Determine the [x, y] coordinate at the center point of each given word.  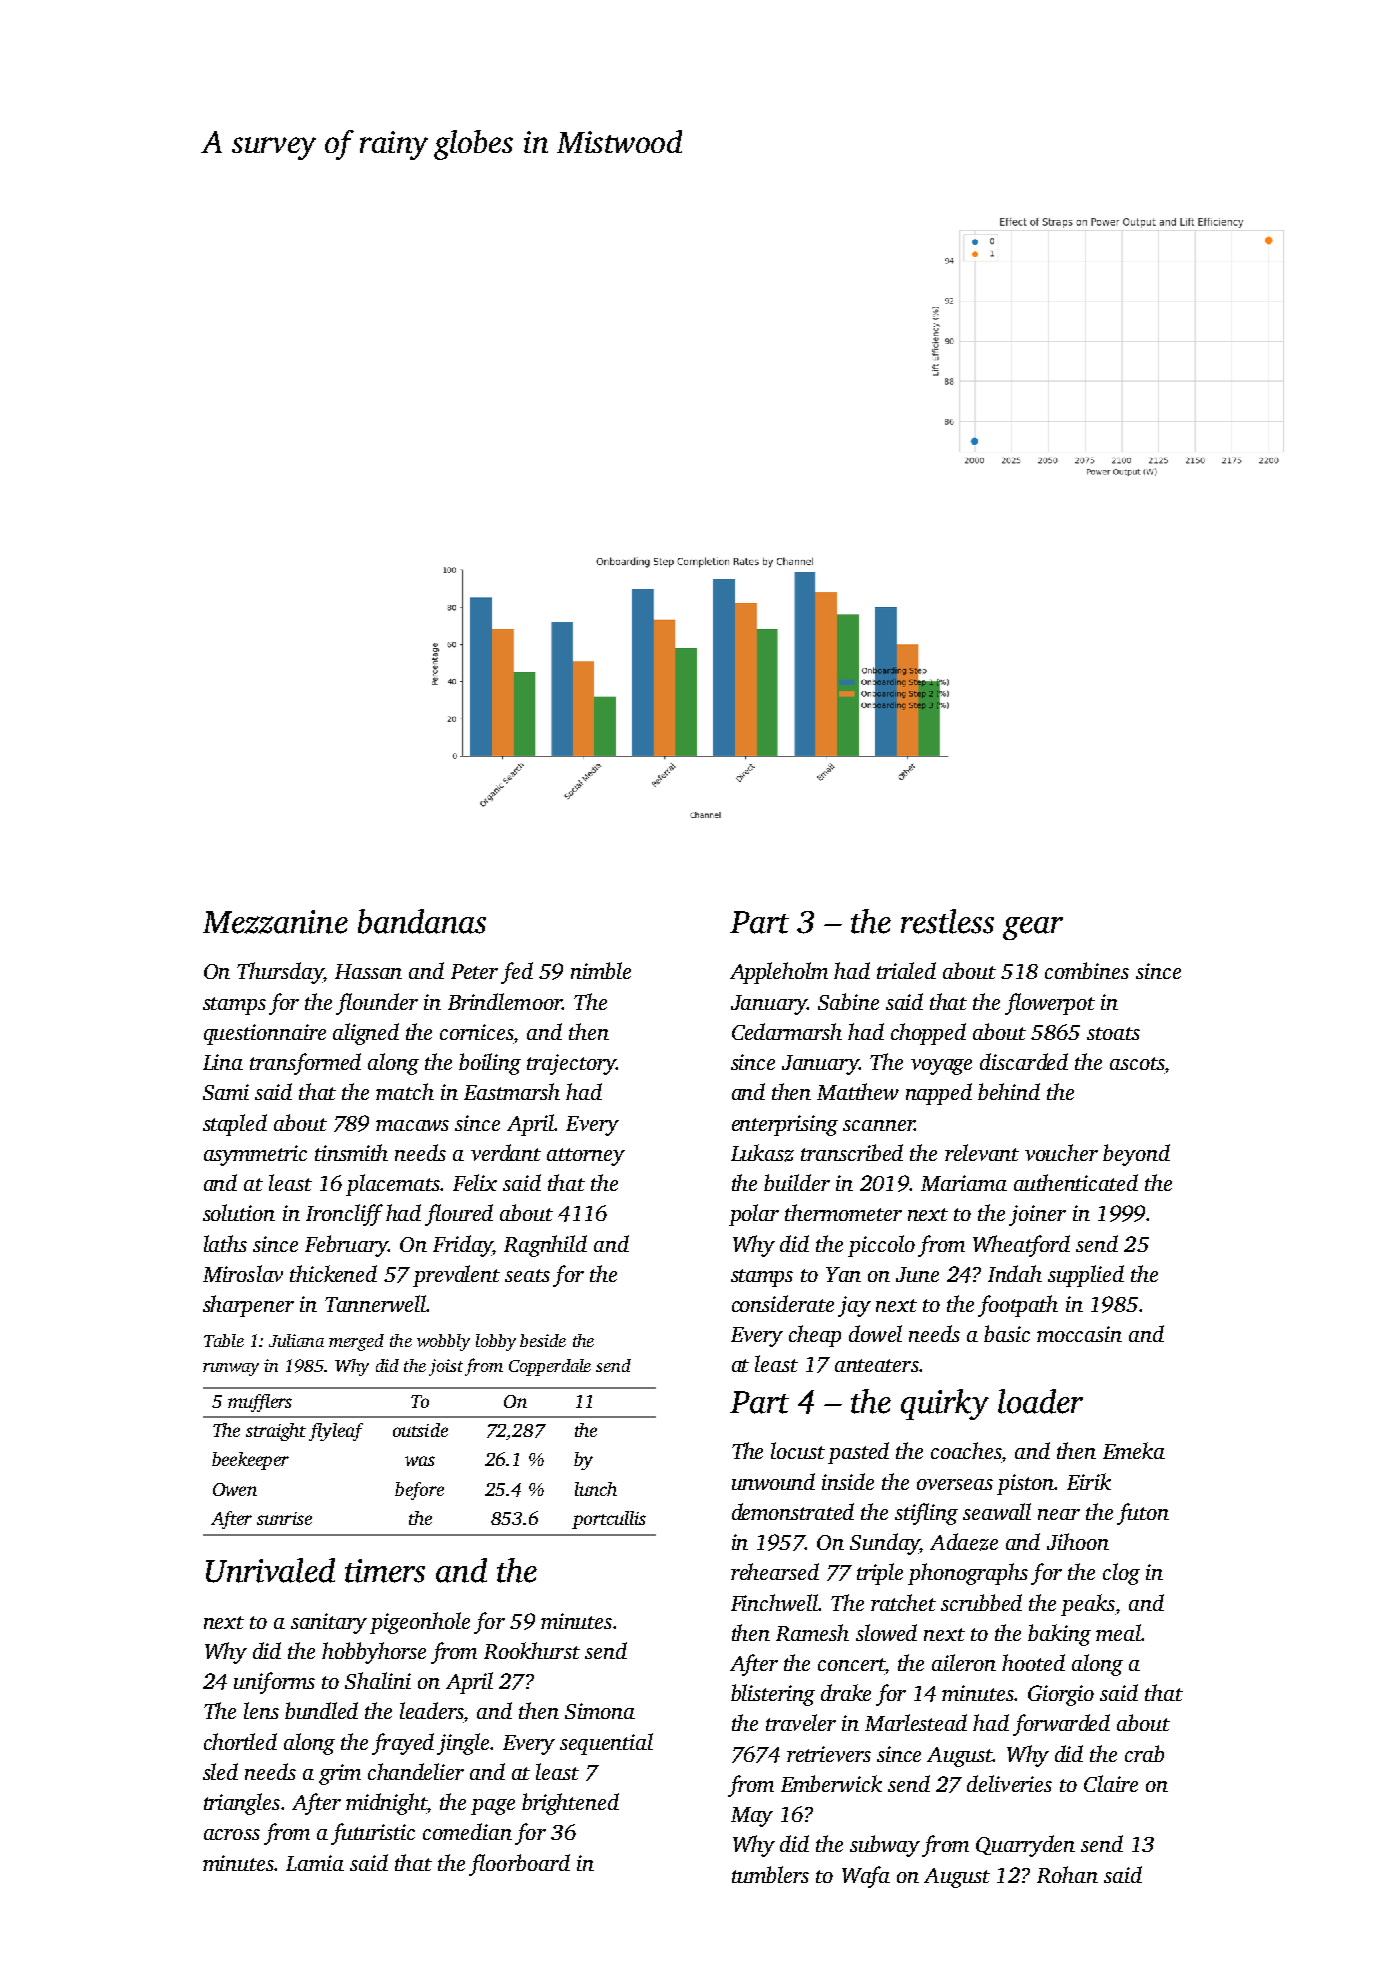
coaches [966, 1450]
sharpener [248, 1306]
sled [220, 1771]
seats [527, 1275]
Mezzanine [275, 922]
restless [947, 921]
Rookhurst [532, 1650]
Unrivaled [270, 1570]
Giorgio [1061, 1695]
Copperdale [550, 1367]
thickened [333, 1273]
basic [1007, 1333]
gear [1033, 928]
